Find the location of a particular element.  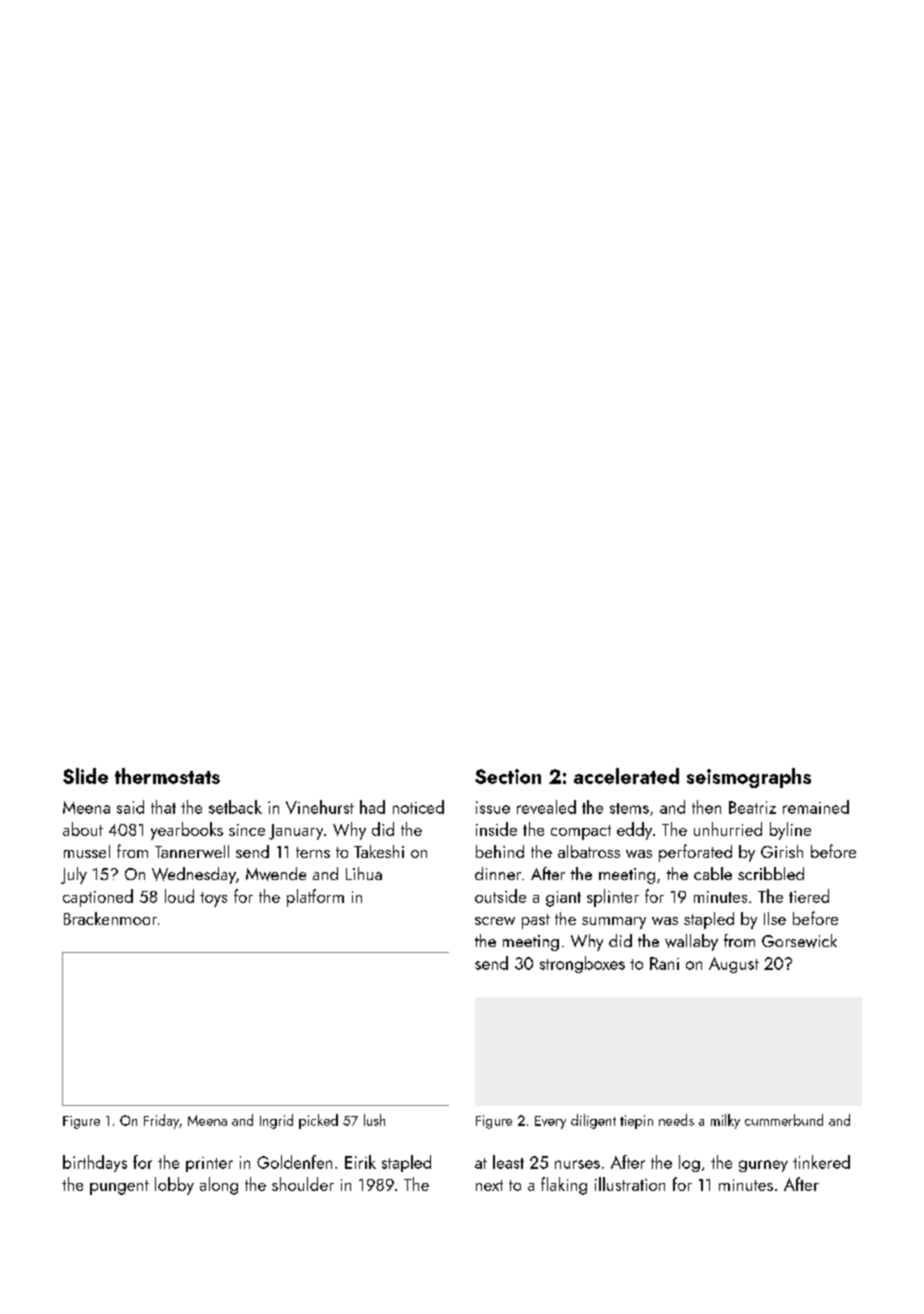

dinner is located at coordinates (498, 873).
